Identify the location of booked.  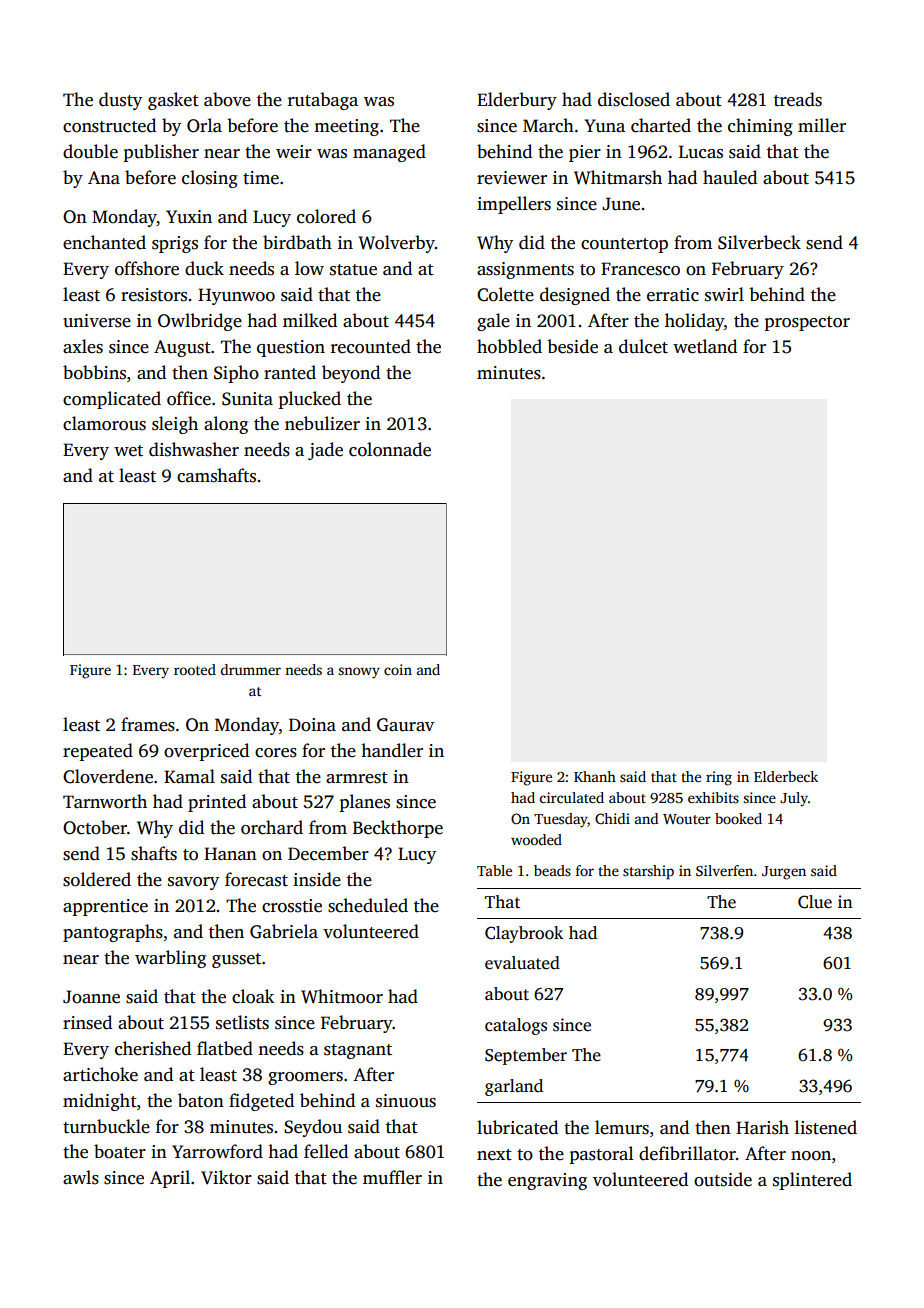
(738, 818).
